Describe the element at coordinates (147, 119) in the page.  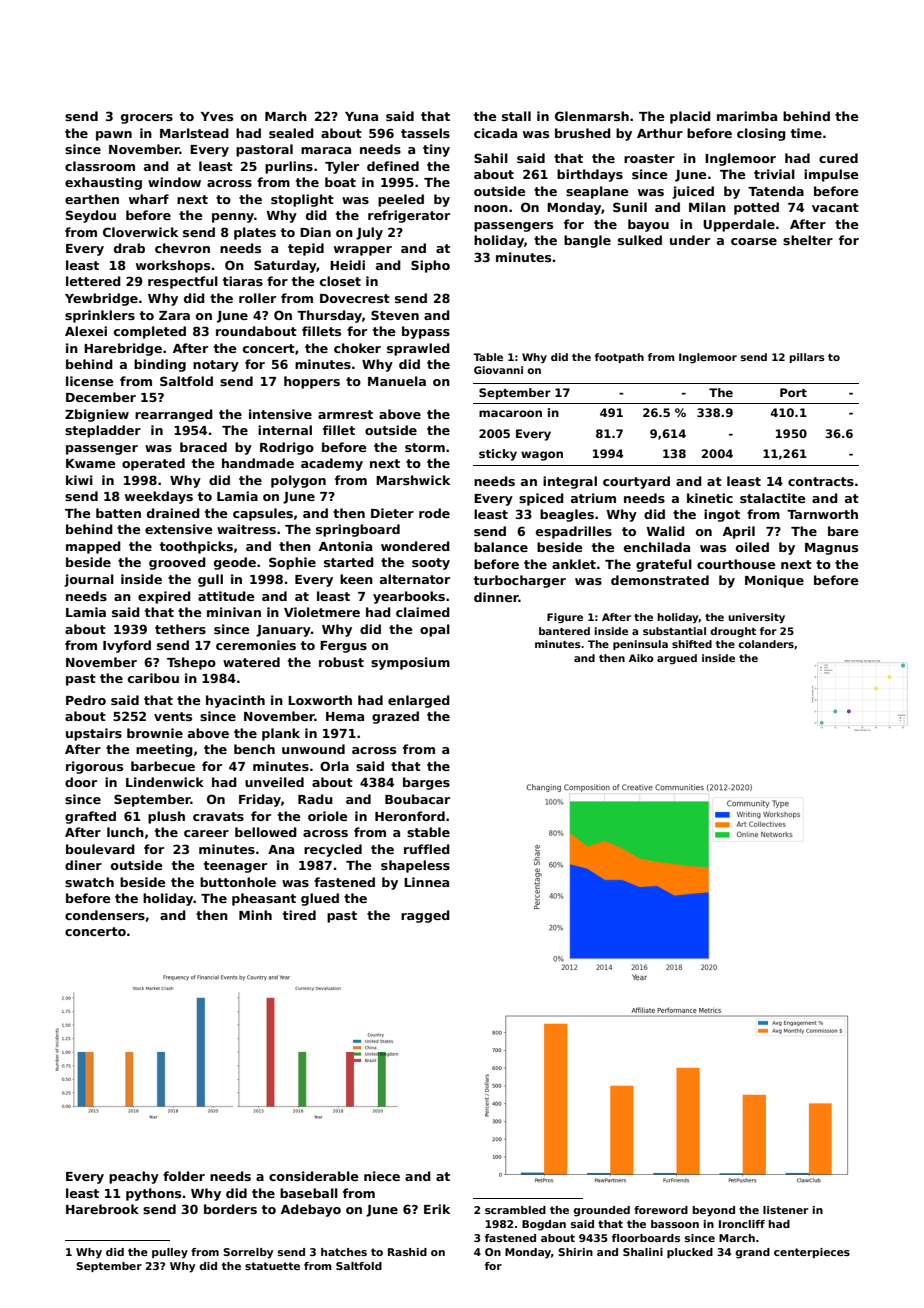
I see `grocers` at that location.
